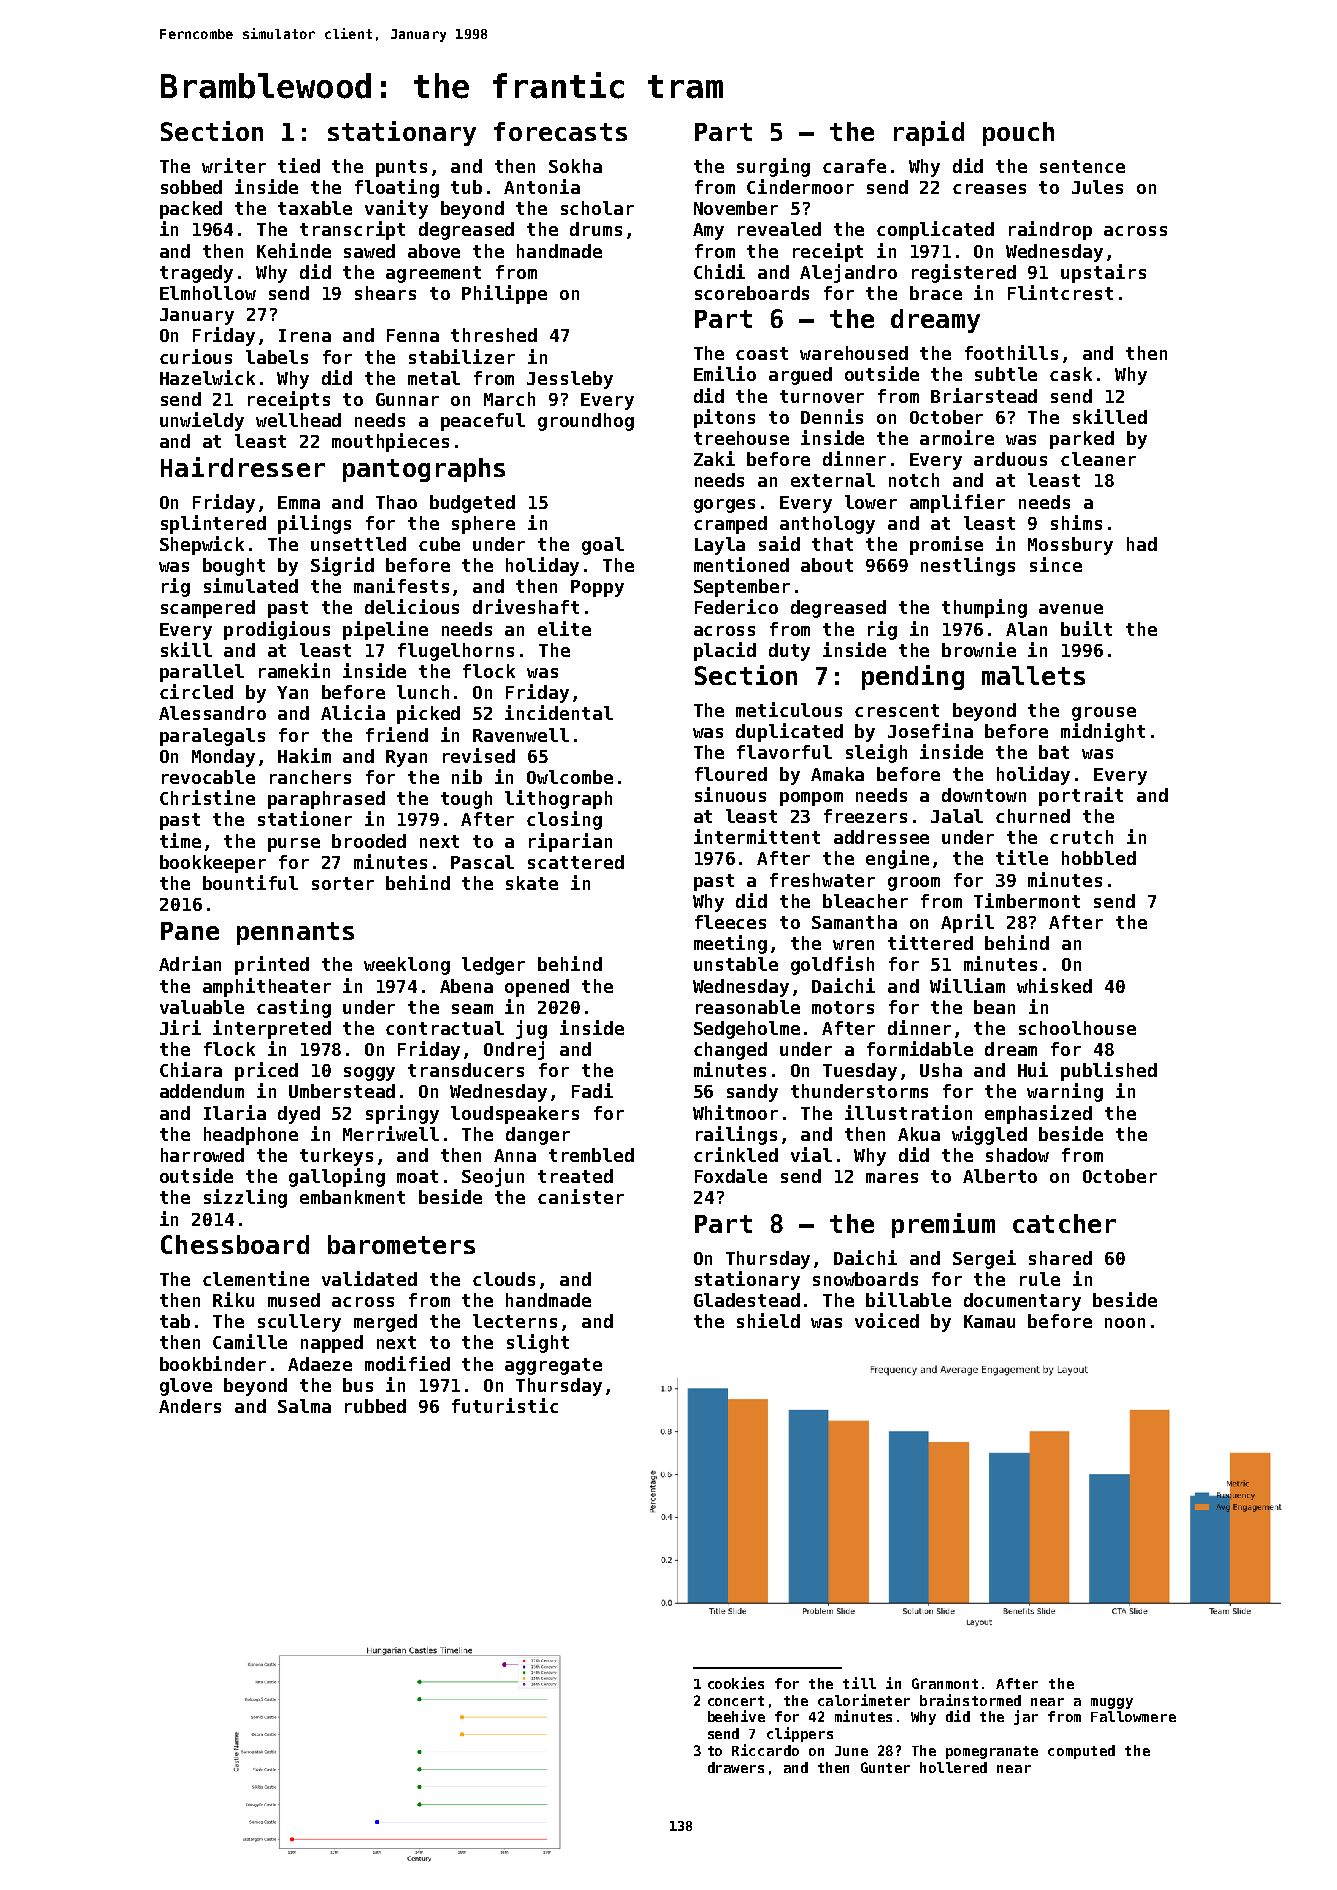 The height and width of the screenshot is (1890, 1337). What do you see at coordinates (736, 1767) in the screenshot?
I see `drawers` at bounding box center [736, 1767].
